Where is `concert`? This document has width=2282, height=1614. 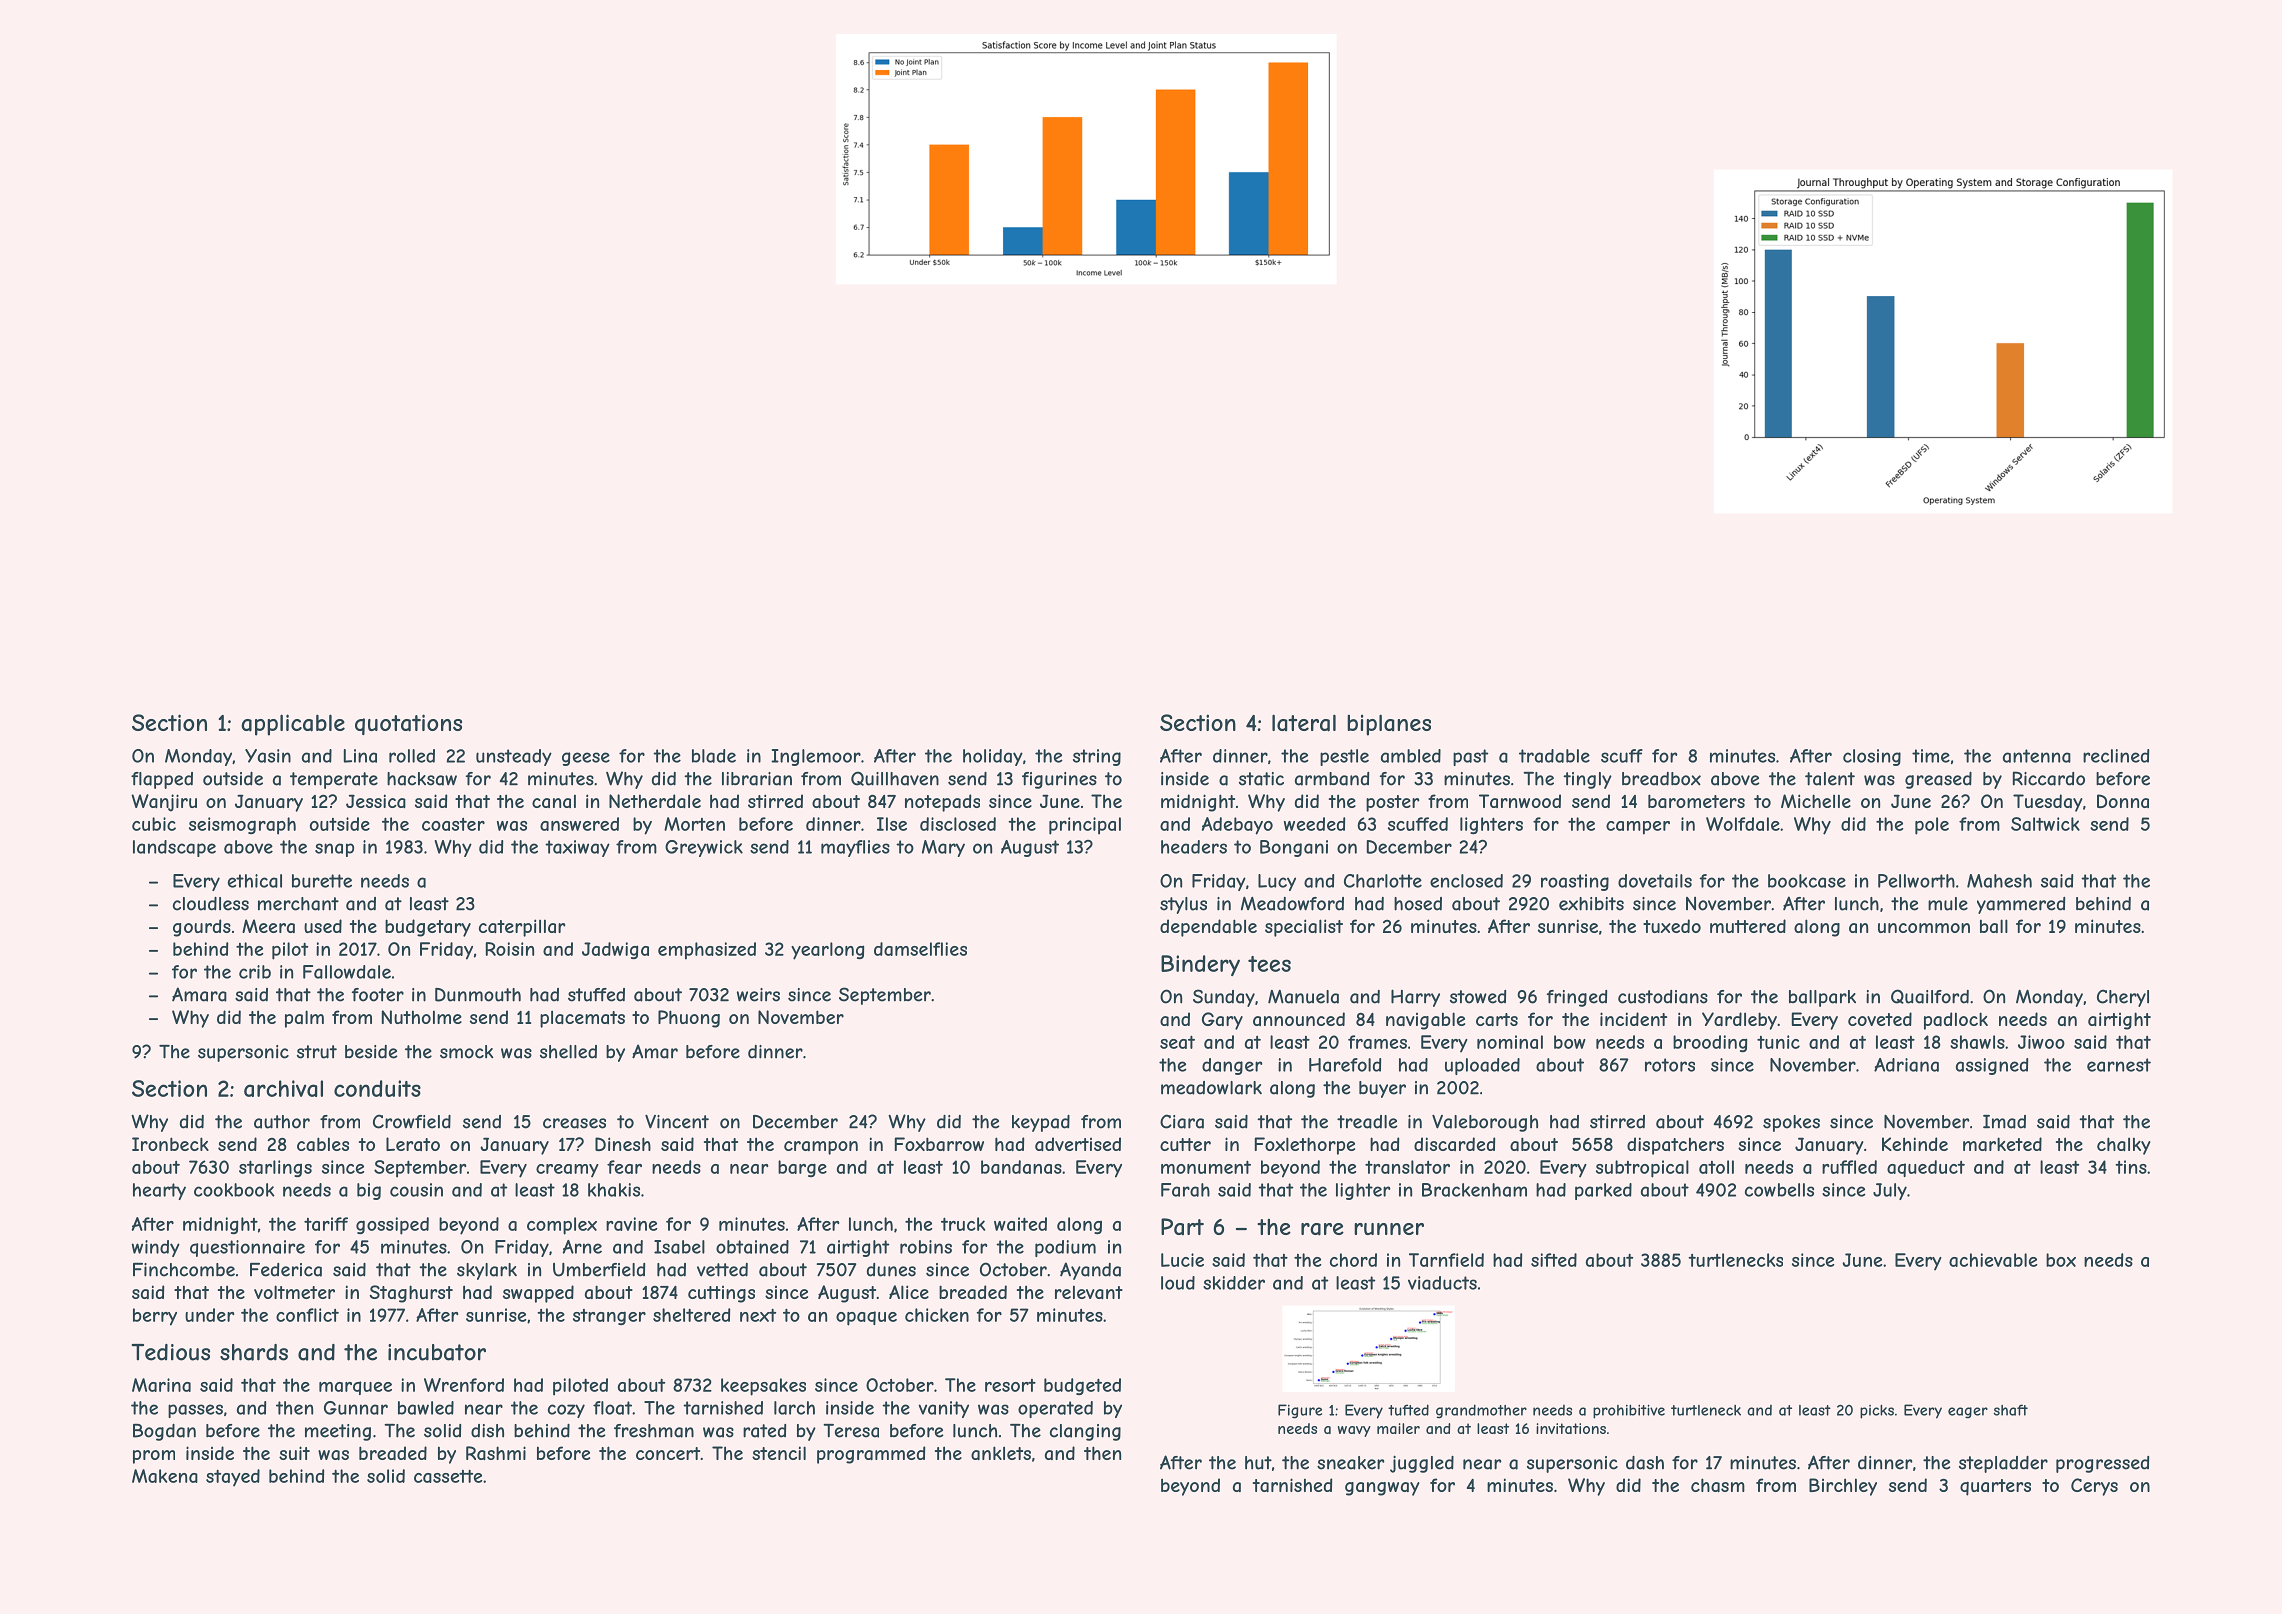
concert is located at coordinates (668, 1453).
